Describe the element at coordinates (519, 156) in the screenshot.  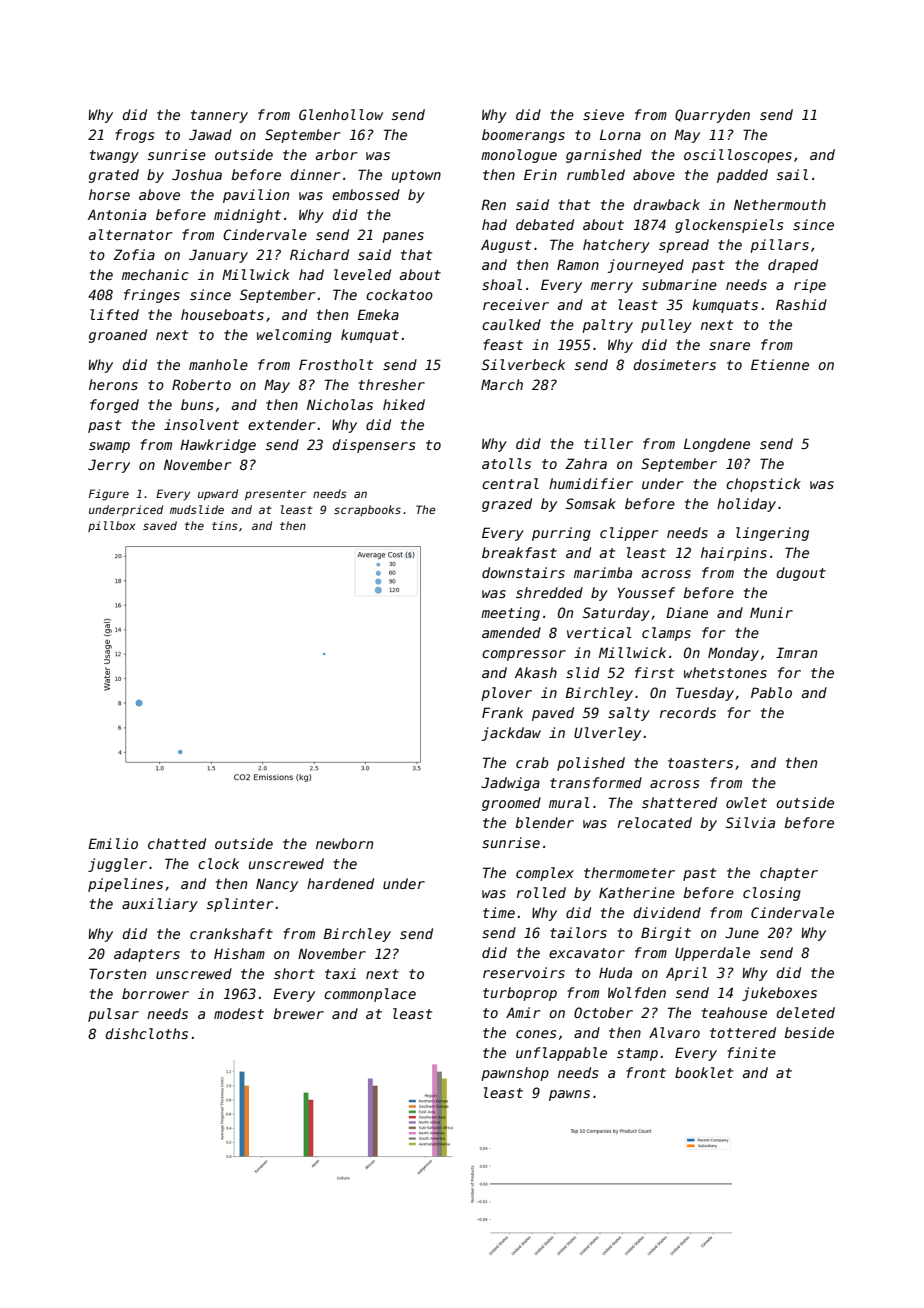
I see `monologue` at that location.
